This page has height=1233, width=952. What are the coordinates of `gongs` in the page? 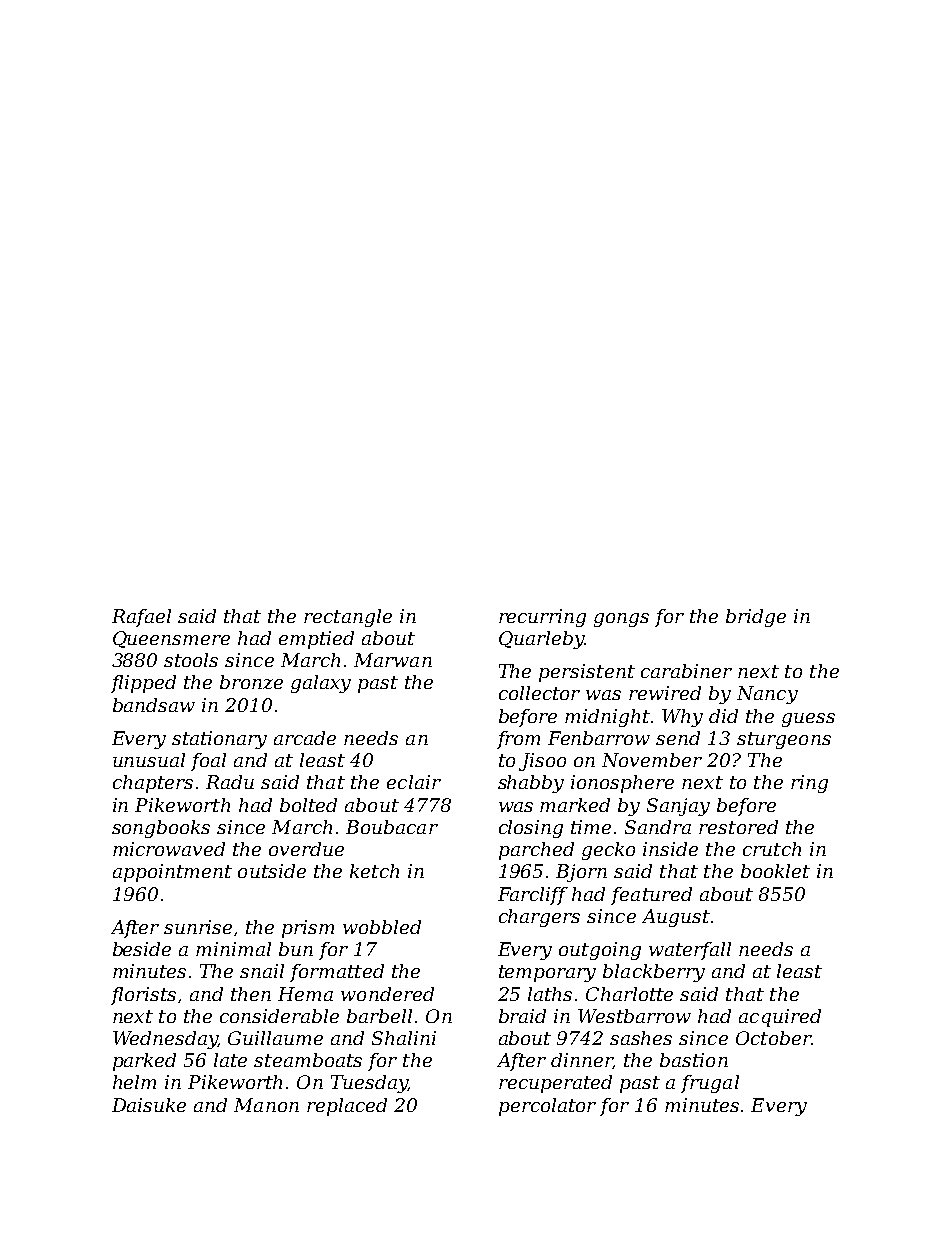 It's located at (621, 620).
